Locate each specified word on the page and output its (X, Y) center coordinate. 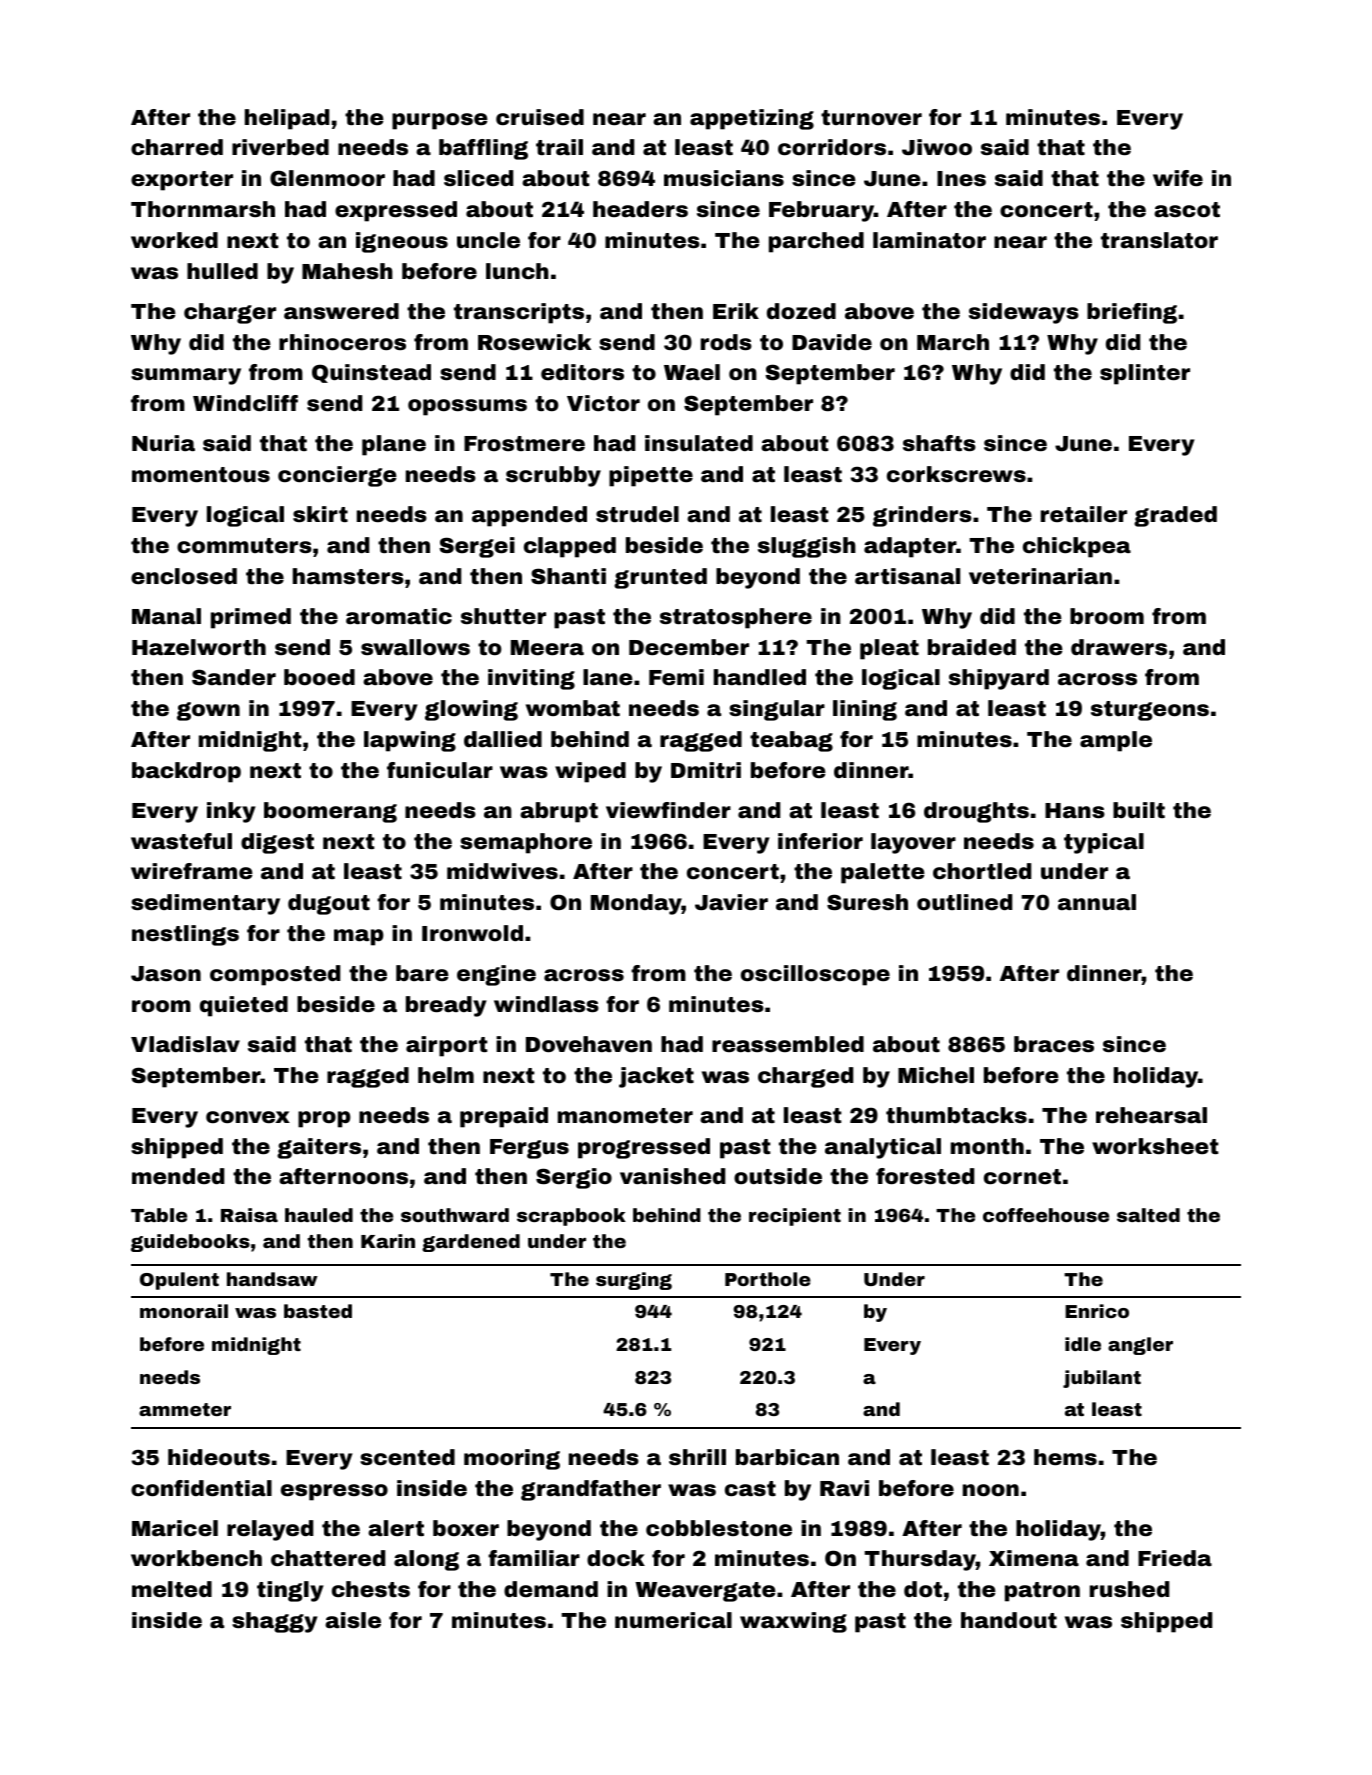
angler (1140, 1346)
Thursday (920, 1560)
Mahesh (347, 271)
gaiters (319, 1148)
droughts (976, 812)
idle (1083, 1344)
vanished (672, 1176)
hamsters (348, 576)
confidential (201, 1488)
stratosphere (736, 618)
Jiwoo (937, 147)
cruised (540, 117)
